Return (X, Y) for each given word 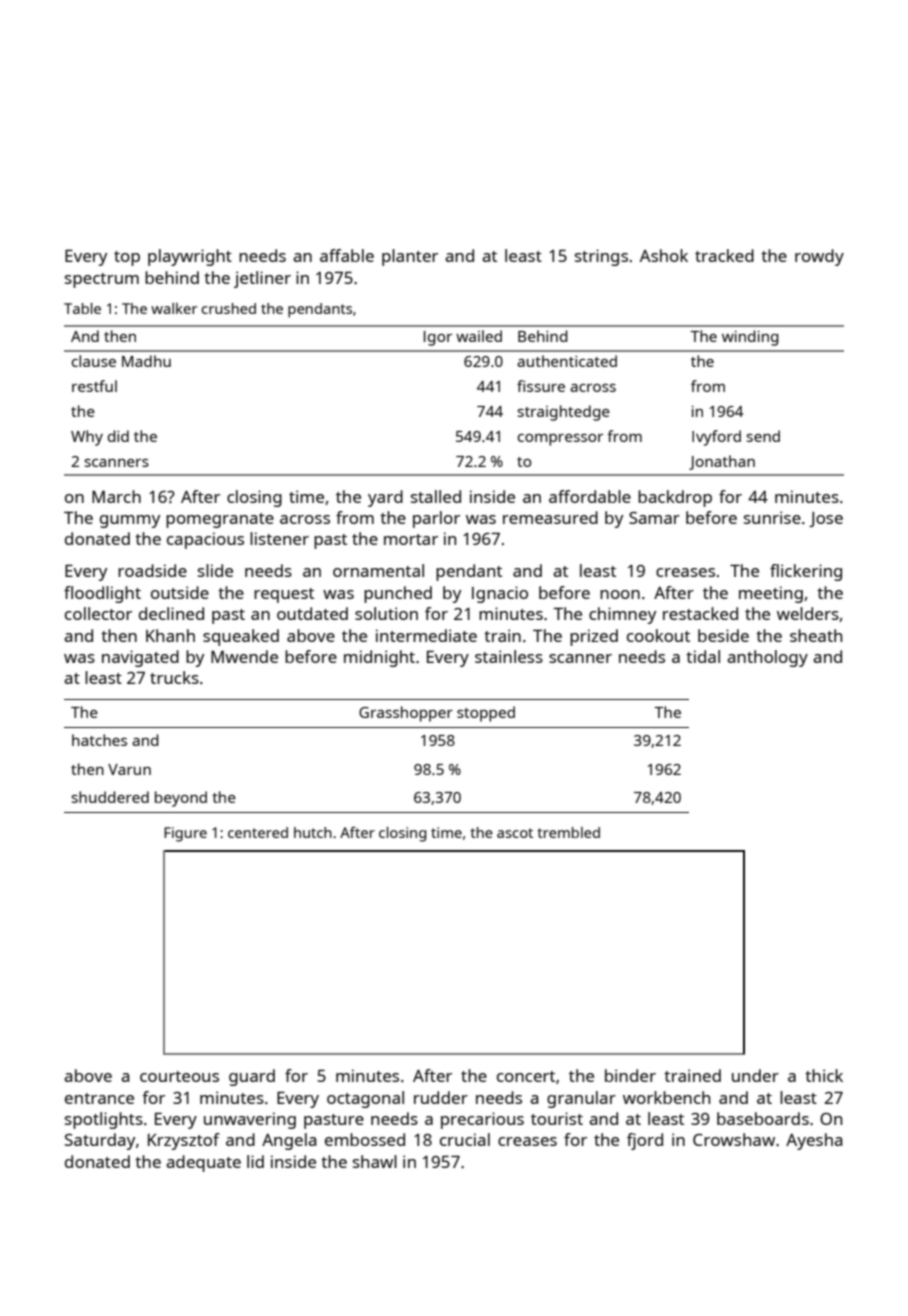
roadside (152, 570)
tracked (724, 255)
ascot (515, 833)
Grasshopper (406, 714)
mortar (411, 539)
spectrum (102, 280)
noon (620, 594)
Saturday (100, 1141)
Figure (185, 834)
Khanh (170, 635)
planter (410, 257)
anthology (767, 658)
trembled (568, 832)
